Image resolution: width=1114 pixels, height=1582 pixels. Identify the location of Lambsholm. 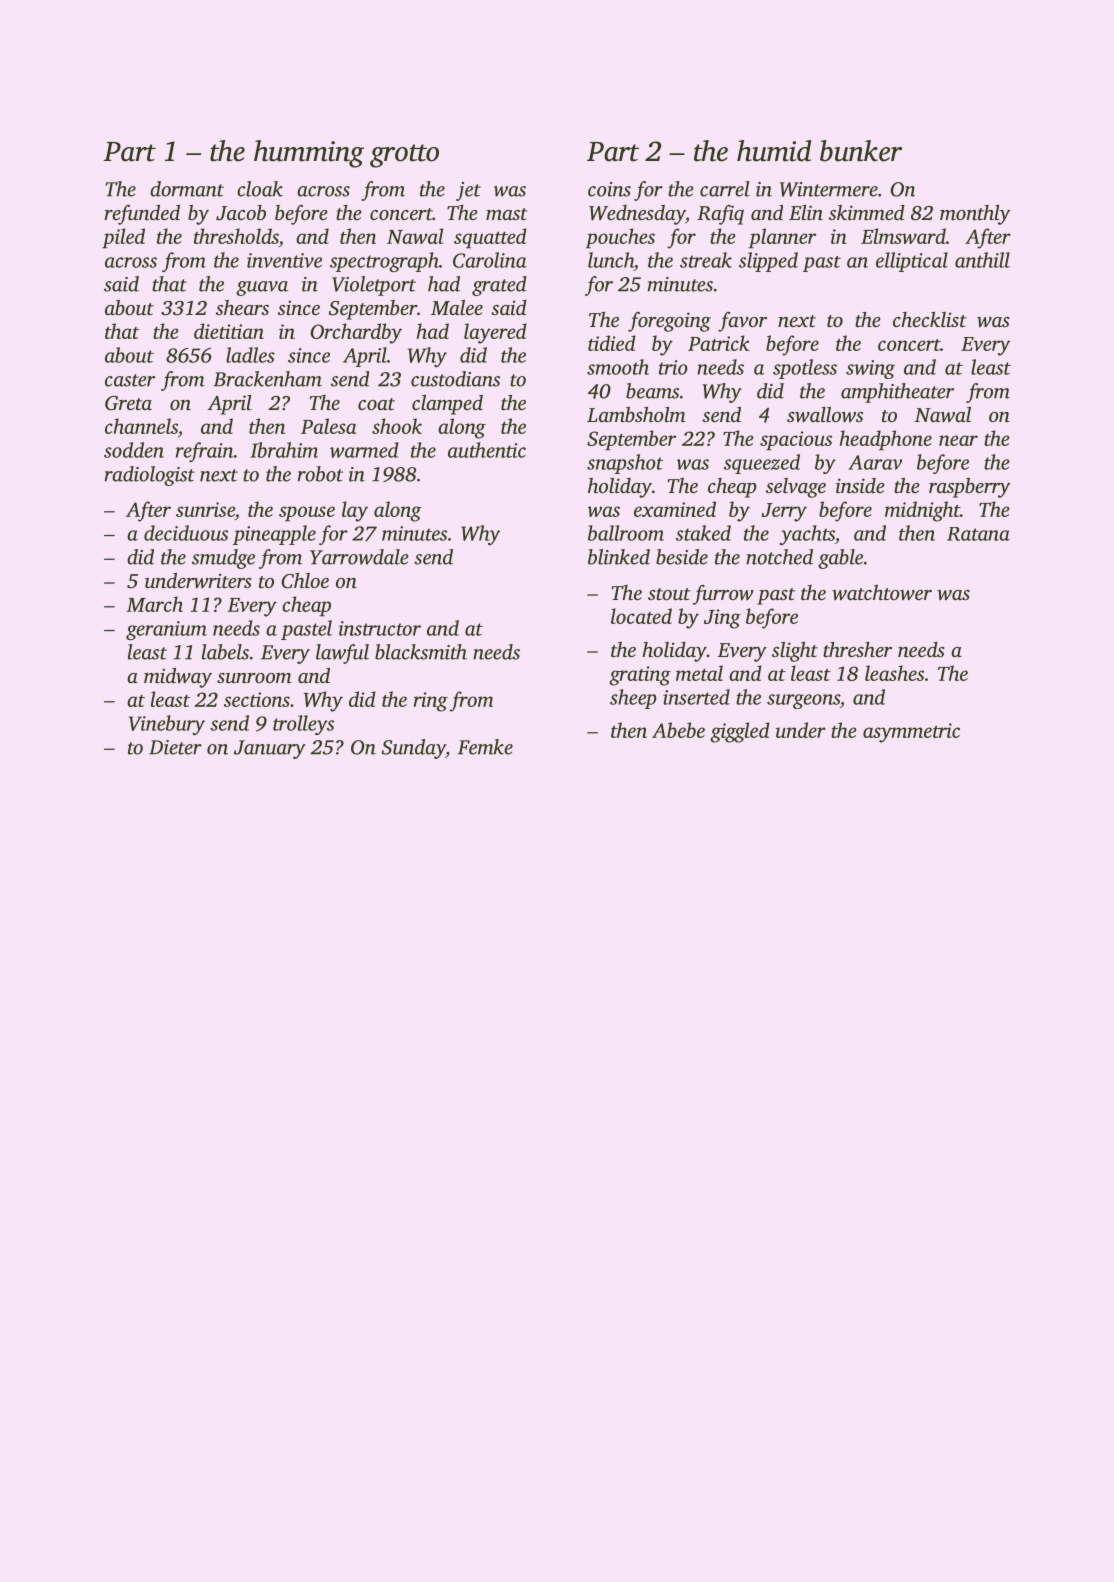
(636, 414).
